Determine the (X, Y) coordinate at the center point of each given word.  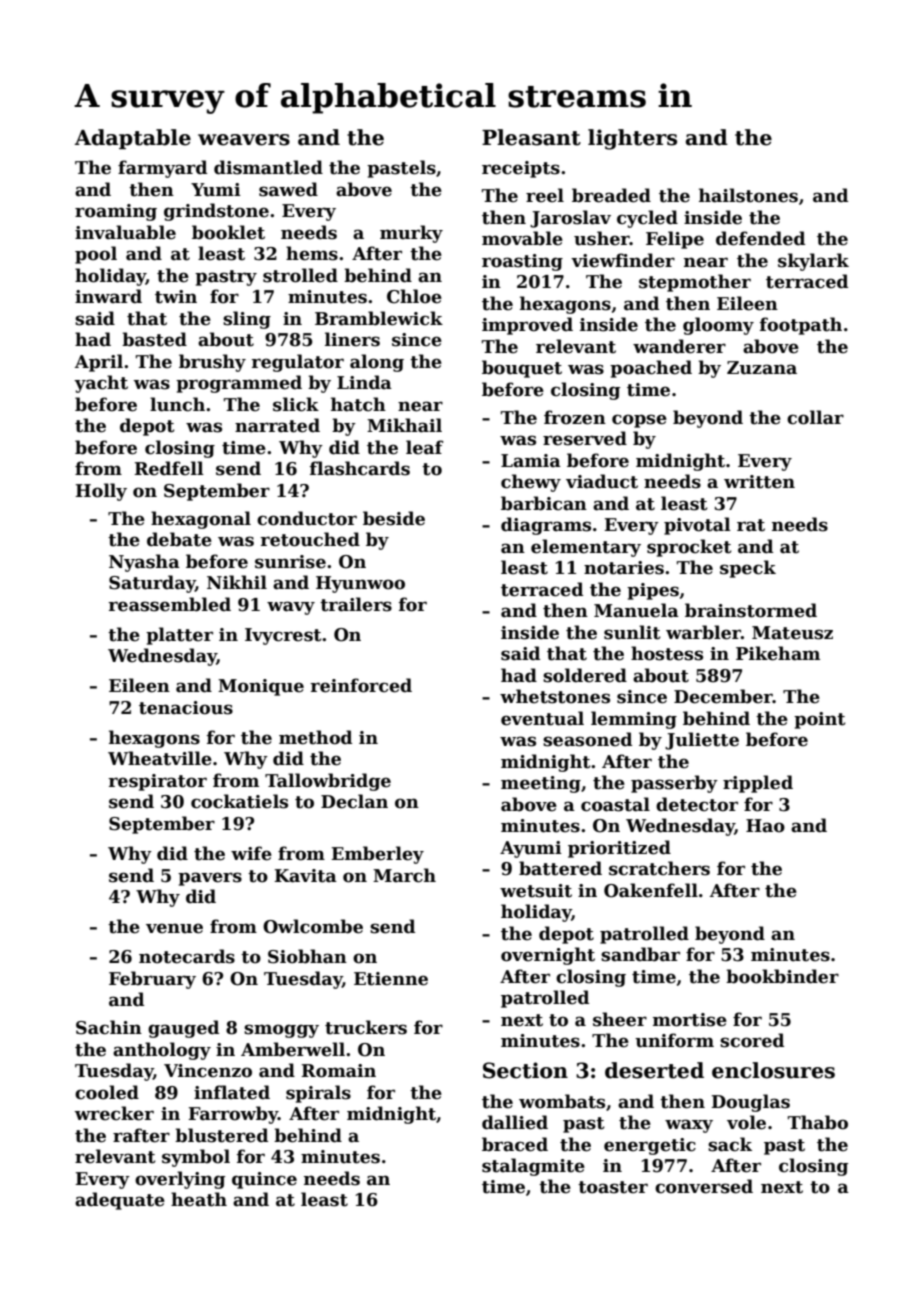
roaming (116, 212)
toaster (613, 1187)
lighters (632, 139)
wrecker (114, 1113)
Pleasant (531, 137)
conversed (704, 1186)
